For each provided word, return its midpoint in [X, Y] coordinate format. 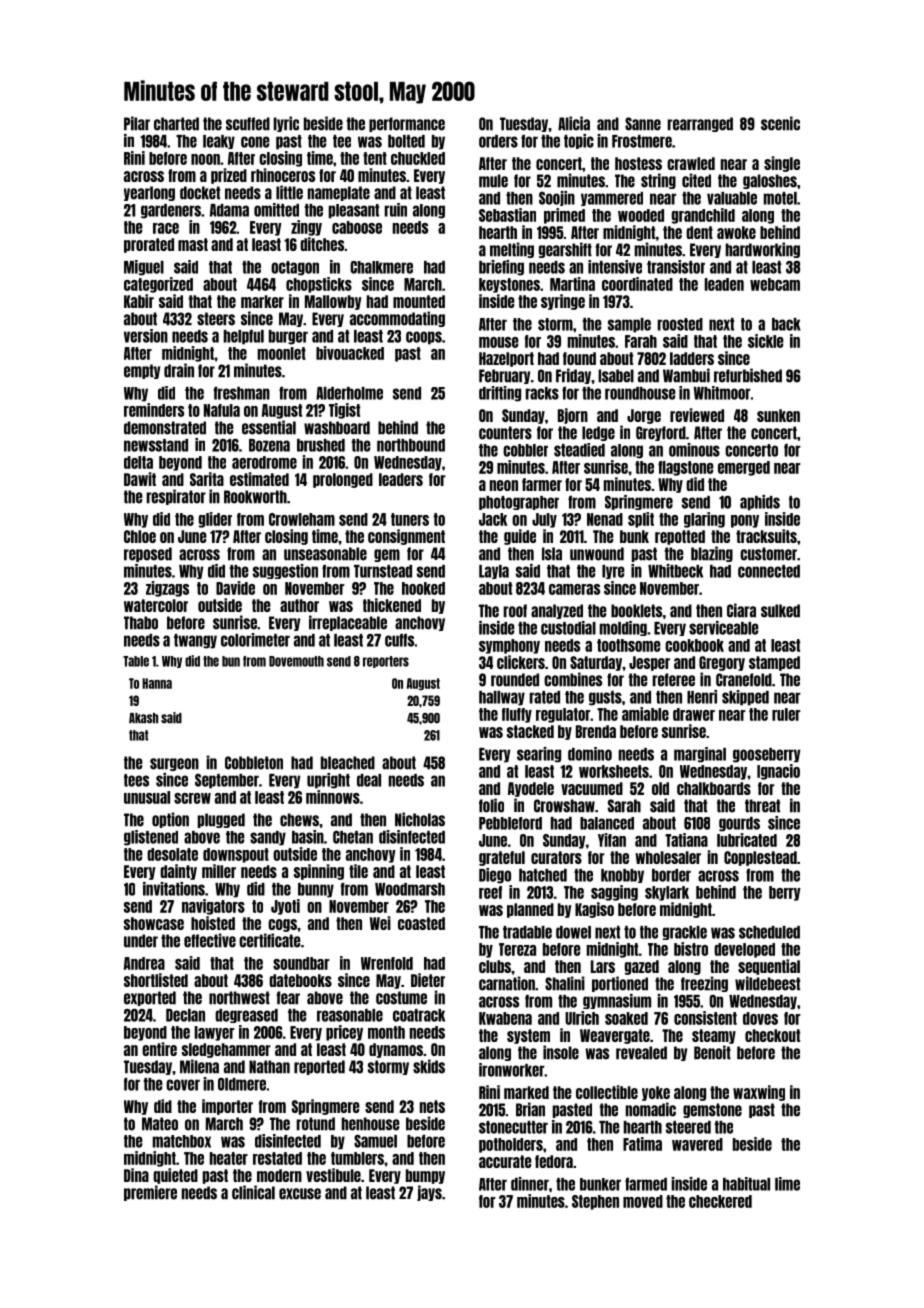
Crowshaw [564, 806]
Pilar [137, 123]
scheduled [769, 932]
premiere [150, 1193]
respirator [176, 497]
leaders [401, 479]
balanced [607, 823]
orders [498, 141]
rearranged [700, 124]
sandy [268, 838]
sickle [766, 341]
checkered [720, 1201]
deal [369, 780]
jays [429, 1193]
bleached [348, 763]
